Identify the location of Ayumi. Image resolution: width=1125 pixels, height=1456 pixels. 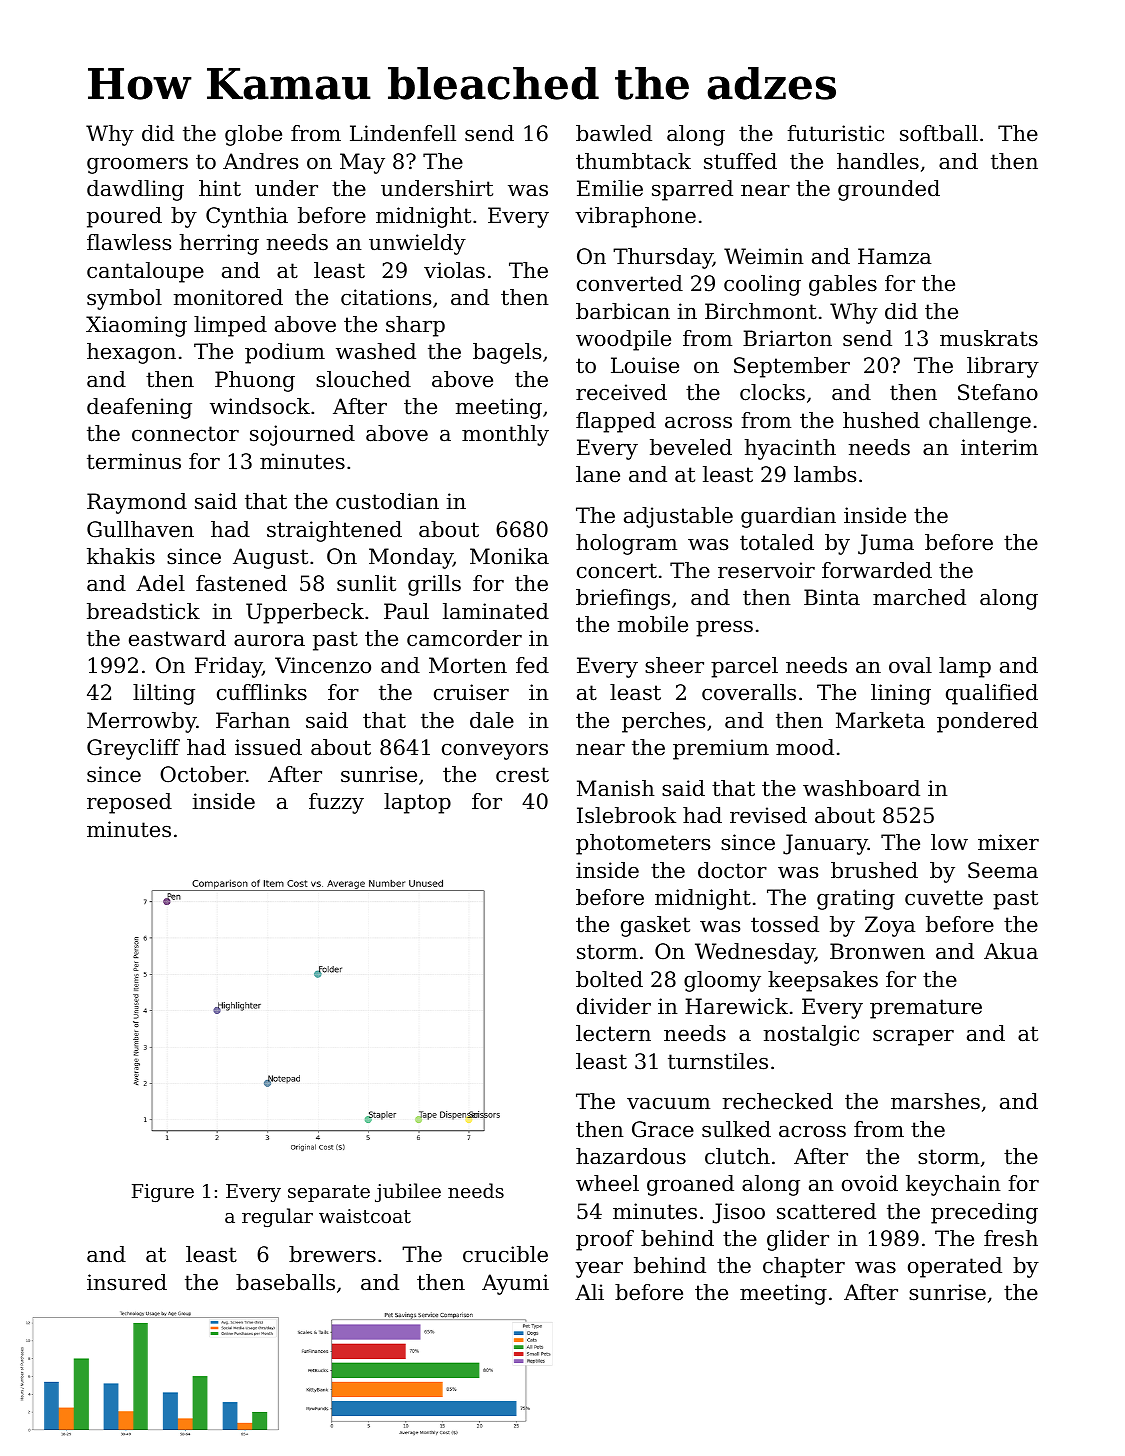
(515, 1284).
